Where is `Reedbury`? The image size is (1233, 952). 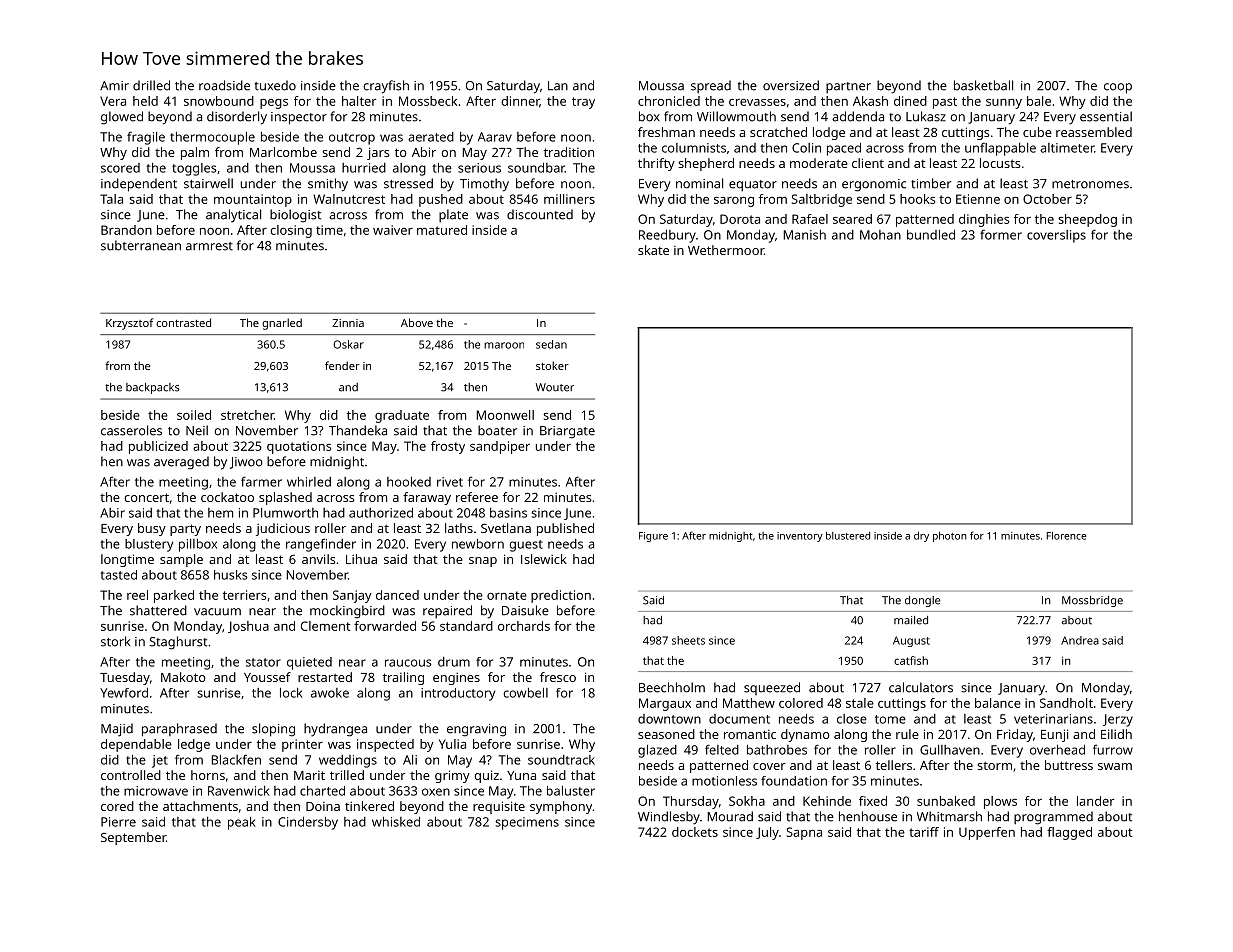
Reedbury is located at coordinates (667, 236).
